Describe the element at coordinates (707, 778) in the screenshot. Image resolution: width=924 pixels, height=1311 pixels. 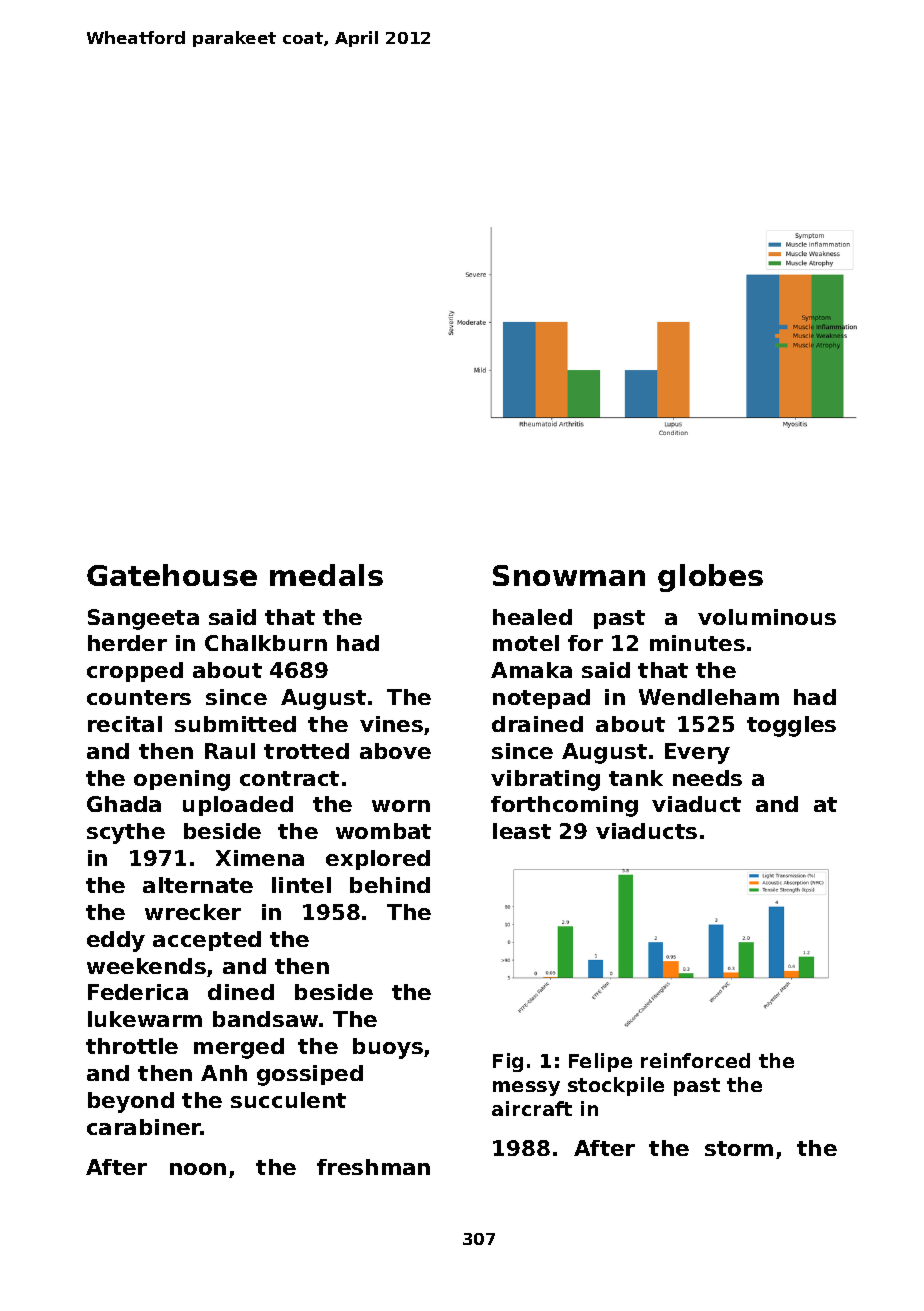
I see `needs` at that location.
